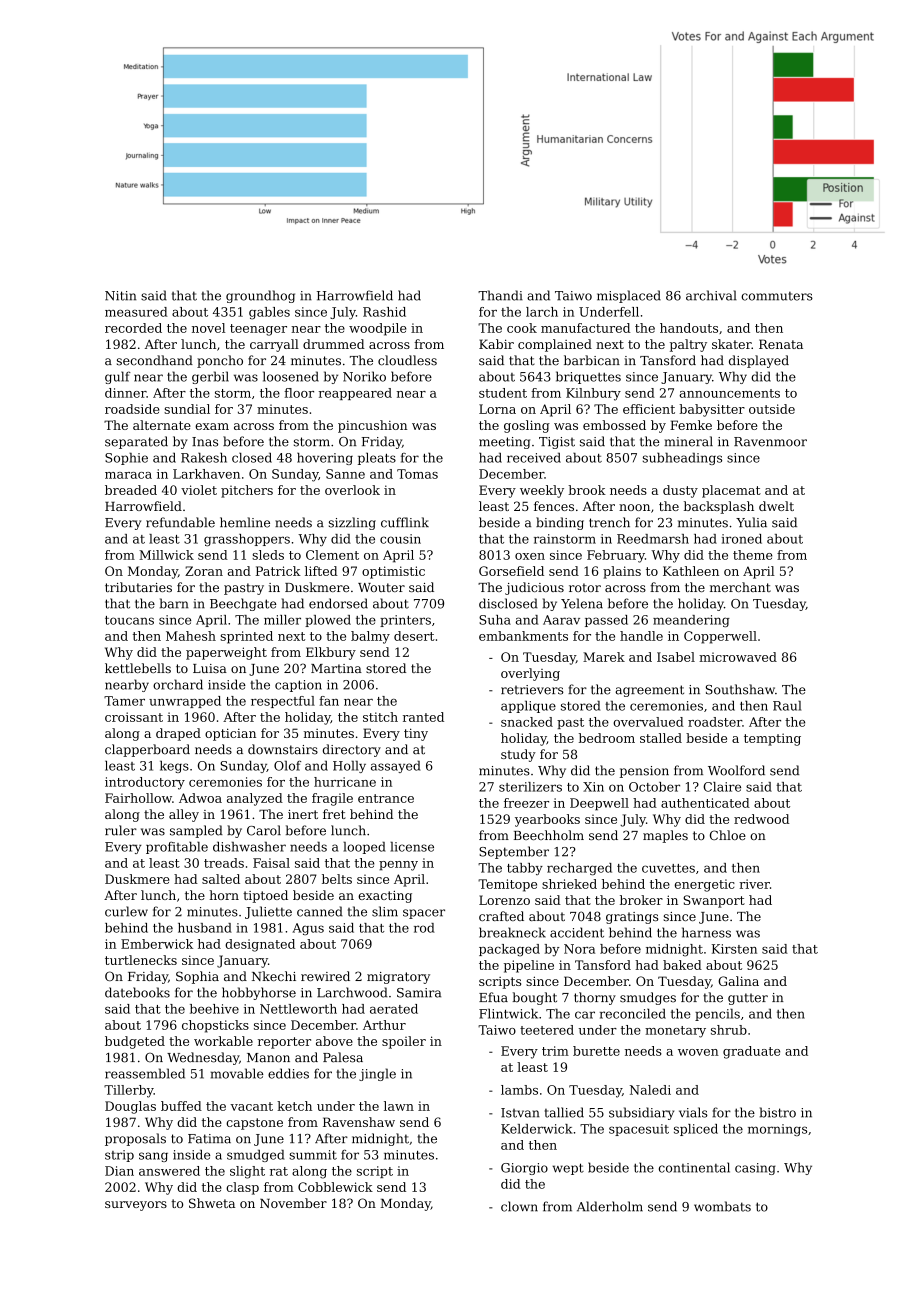 The height and width of the screenshot is (1311, 924). What do you see at coordinates (761, 819) in the screenshot?
I see `redwood` at bounding box center [761, 819].
